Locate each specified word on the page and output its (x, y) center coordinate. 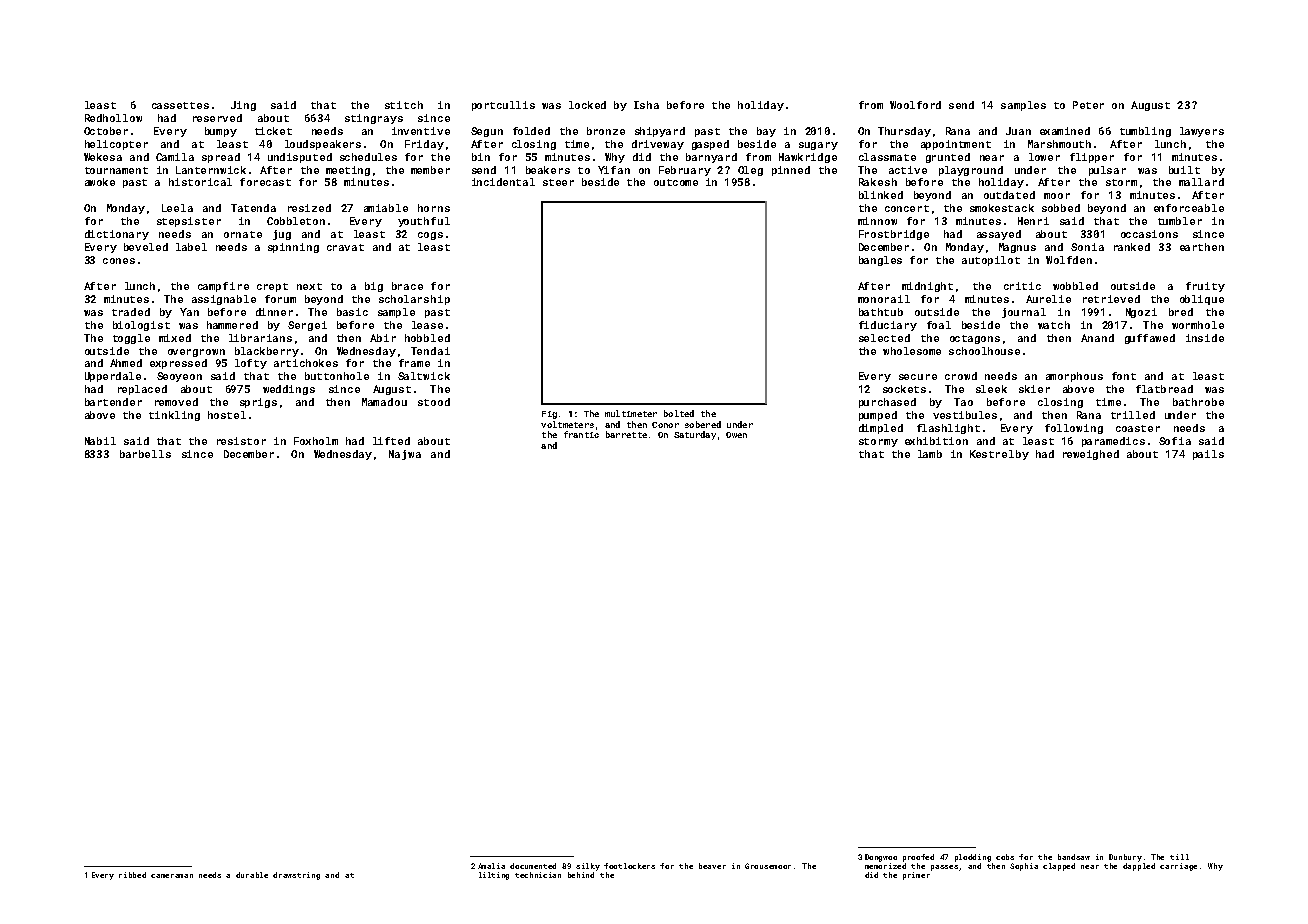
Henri (1033, 221)
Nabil (100, 441)
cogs (430, 236)
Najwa (405, 455)
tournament (116, 170)
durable (252, 875)
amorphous (1074, 377)
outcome (676, 182)
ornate (243, 234)
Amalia (491, 866)
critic (1022, 286)
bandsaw (1074, 857)
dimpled (881, 429)
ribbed (132, 875)
